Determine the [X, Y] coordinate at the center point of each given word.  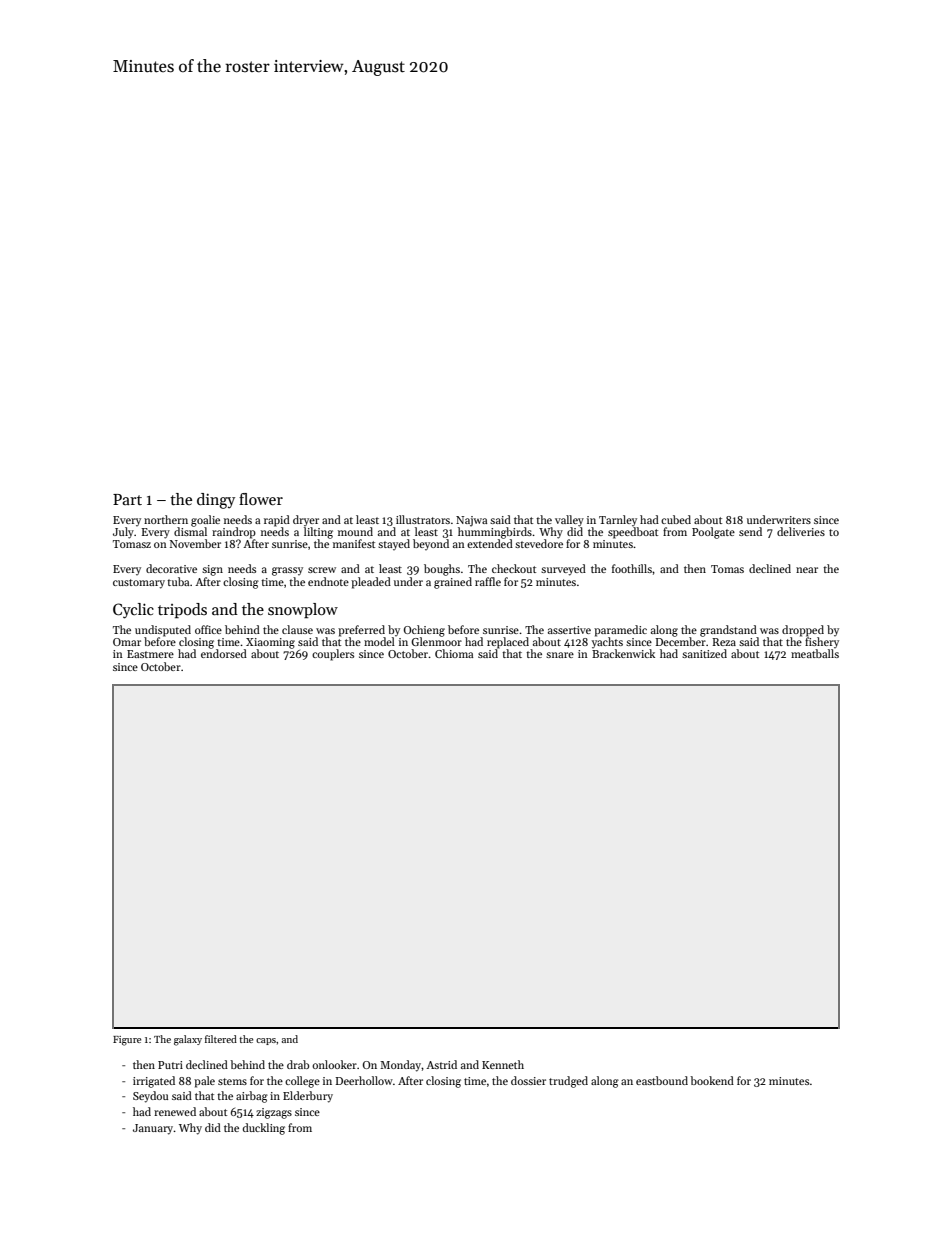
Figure [127, 1041]
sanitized [704, 653]
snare [560, 655]
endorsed [224, 653]
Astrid [441, 1064]
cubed [676, 519]
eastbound [662, 1080]
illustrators [423, 519]
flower [261, 499]
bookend [712, 1080]
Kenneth [503, 1064]
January [153, 1129]
